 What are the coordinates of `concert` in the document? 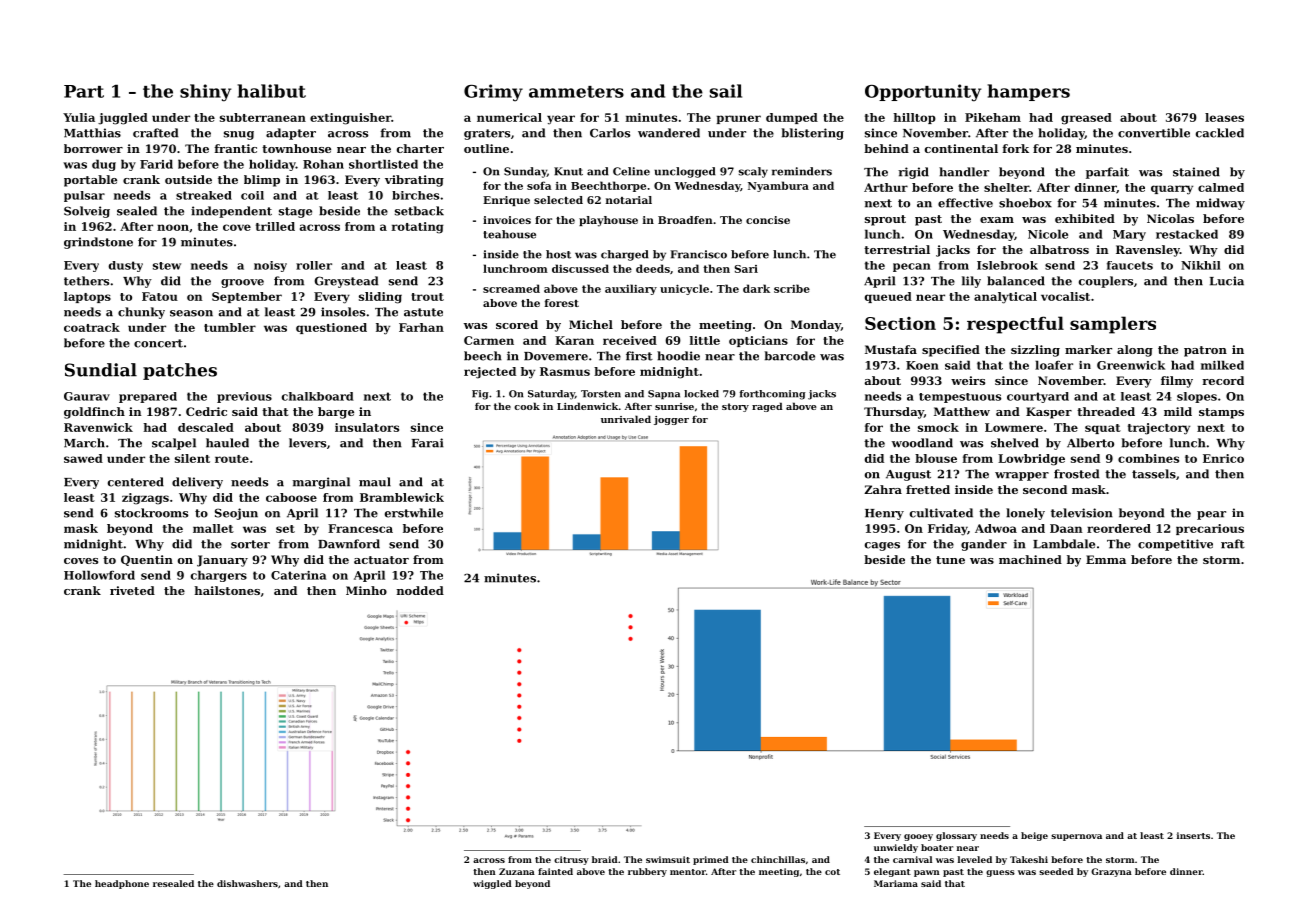 It's located at (158, 343).
